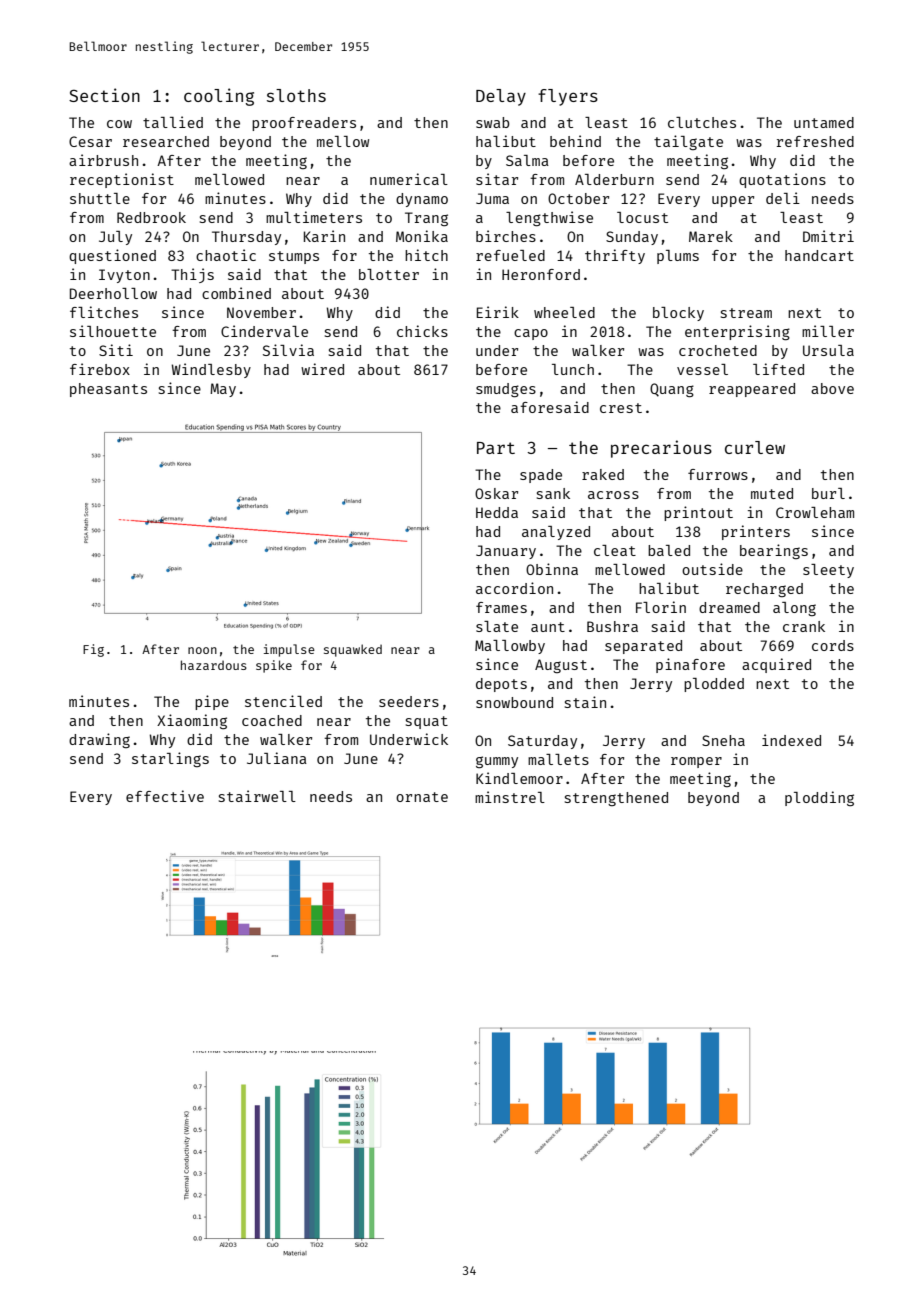 This image has width=924, height=1308. I want to click on Part, so click(496, 448).
